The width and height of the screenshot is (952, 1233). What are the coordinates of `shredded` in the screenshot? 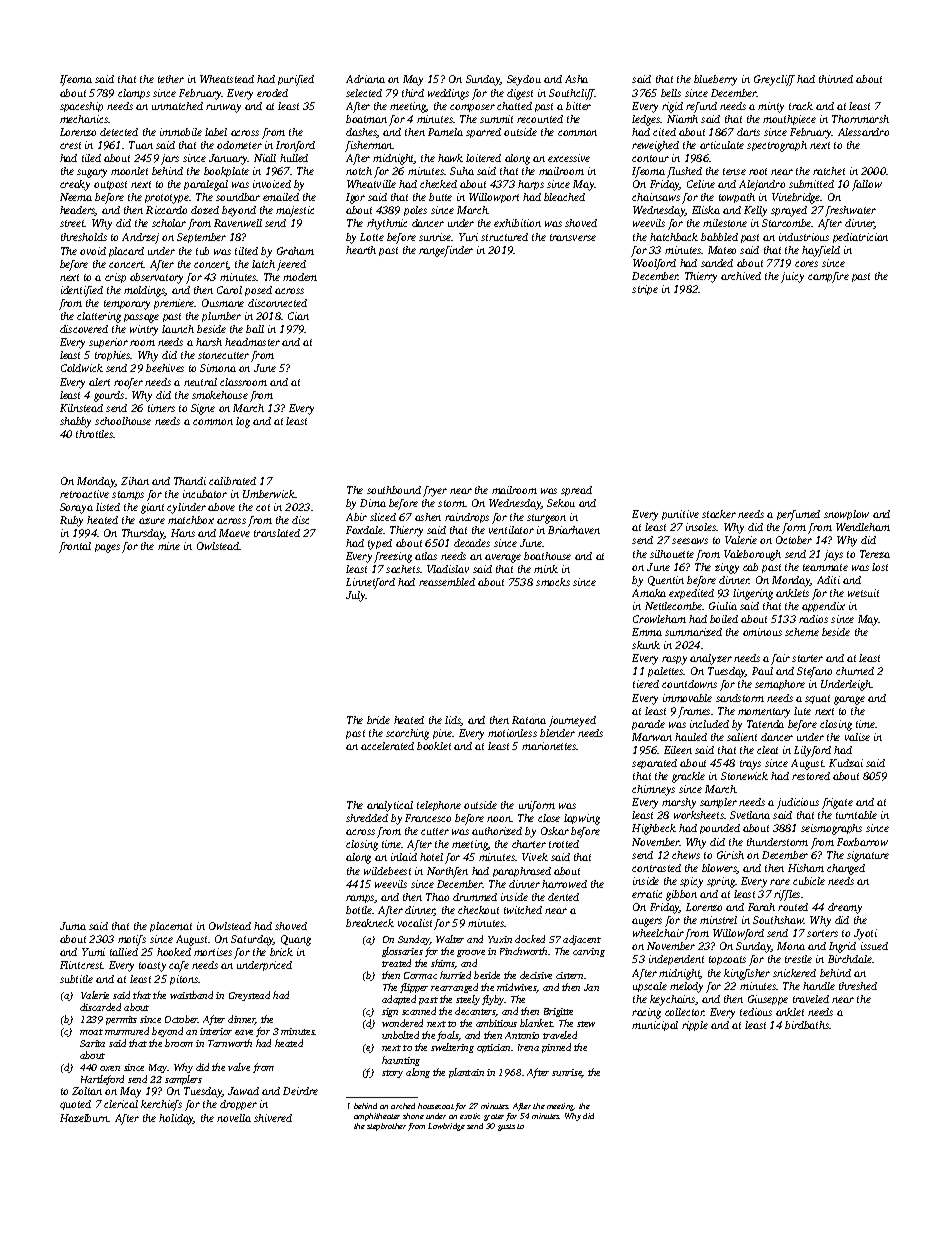 It's located at (367, 818).
